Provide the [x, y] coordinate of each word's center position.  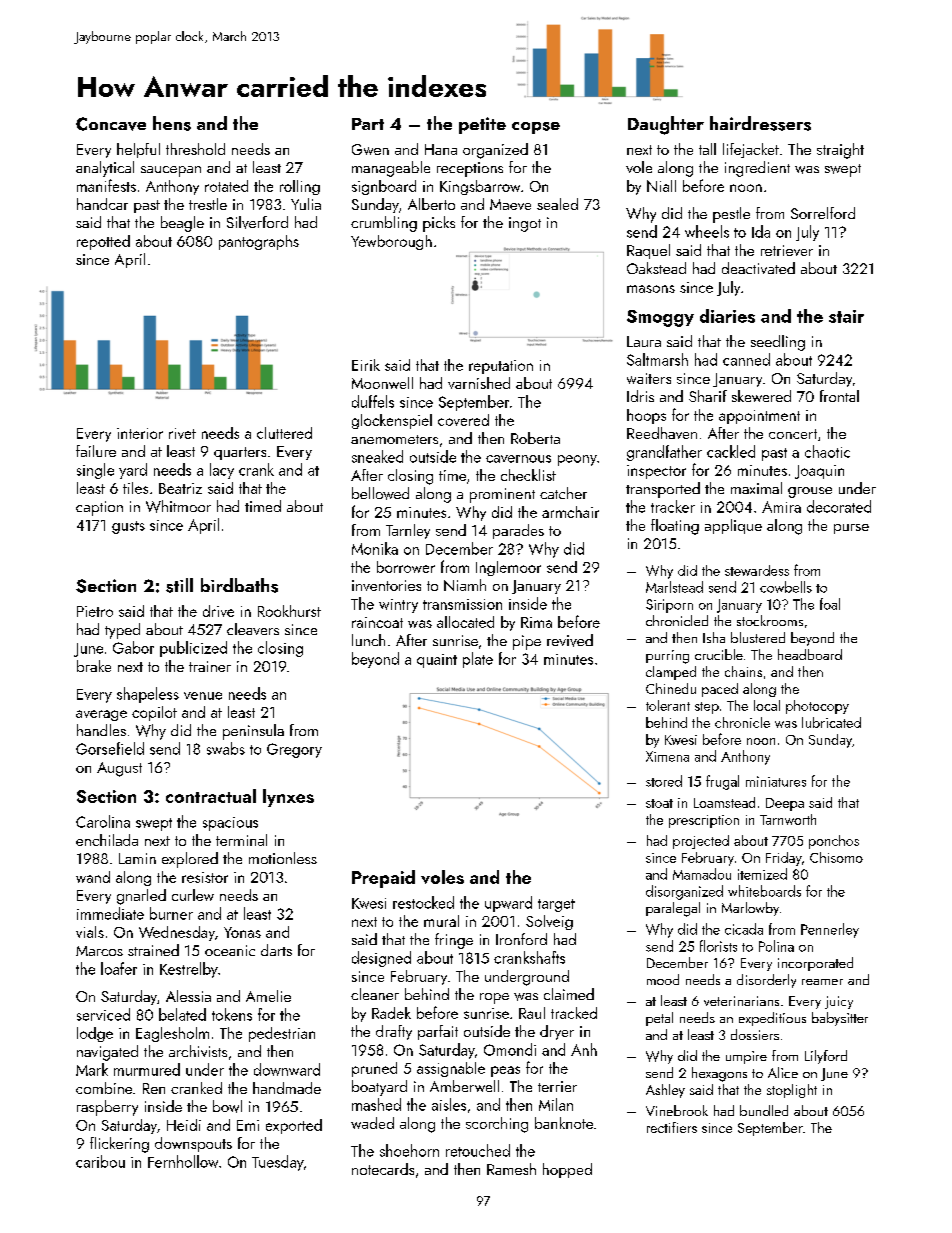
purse [851, 529]
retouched [478, 1150]
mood [663, 979]
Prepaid [383, 879]
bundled [764, 1110]
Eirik [366, 365]
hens [172, 123]
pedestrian [282, 1034]
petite [482, 125]
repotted [103, 242]
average [101, 715]
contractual [211, 796]
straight [840, 151]
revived [570, 640]
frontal [839, 396]
